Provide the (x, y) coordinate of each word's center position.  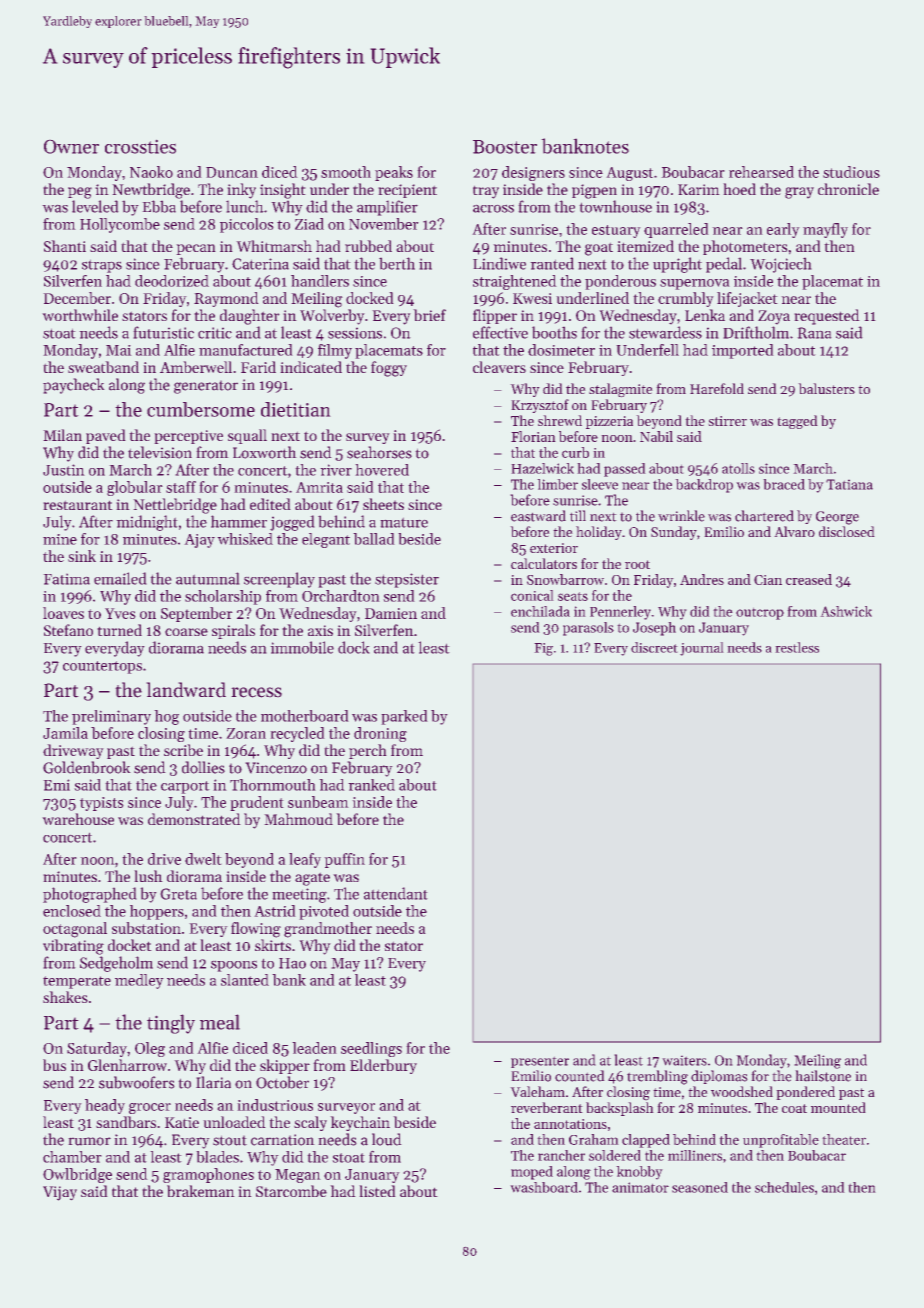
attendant (396, 893)
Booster (505, 147)
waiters (684, 1060)
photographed (90, 895)
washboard (544, 1187)
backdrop (704, 486)
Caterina (260, 264)
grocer (150, 1108)
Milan (62, 435)
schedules (784, 1187)
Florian (533, 436)
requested (827, 317)
